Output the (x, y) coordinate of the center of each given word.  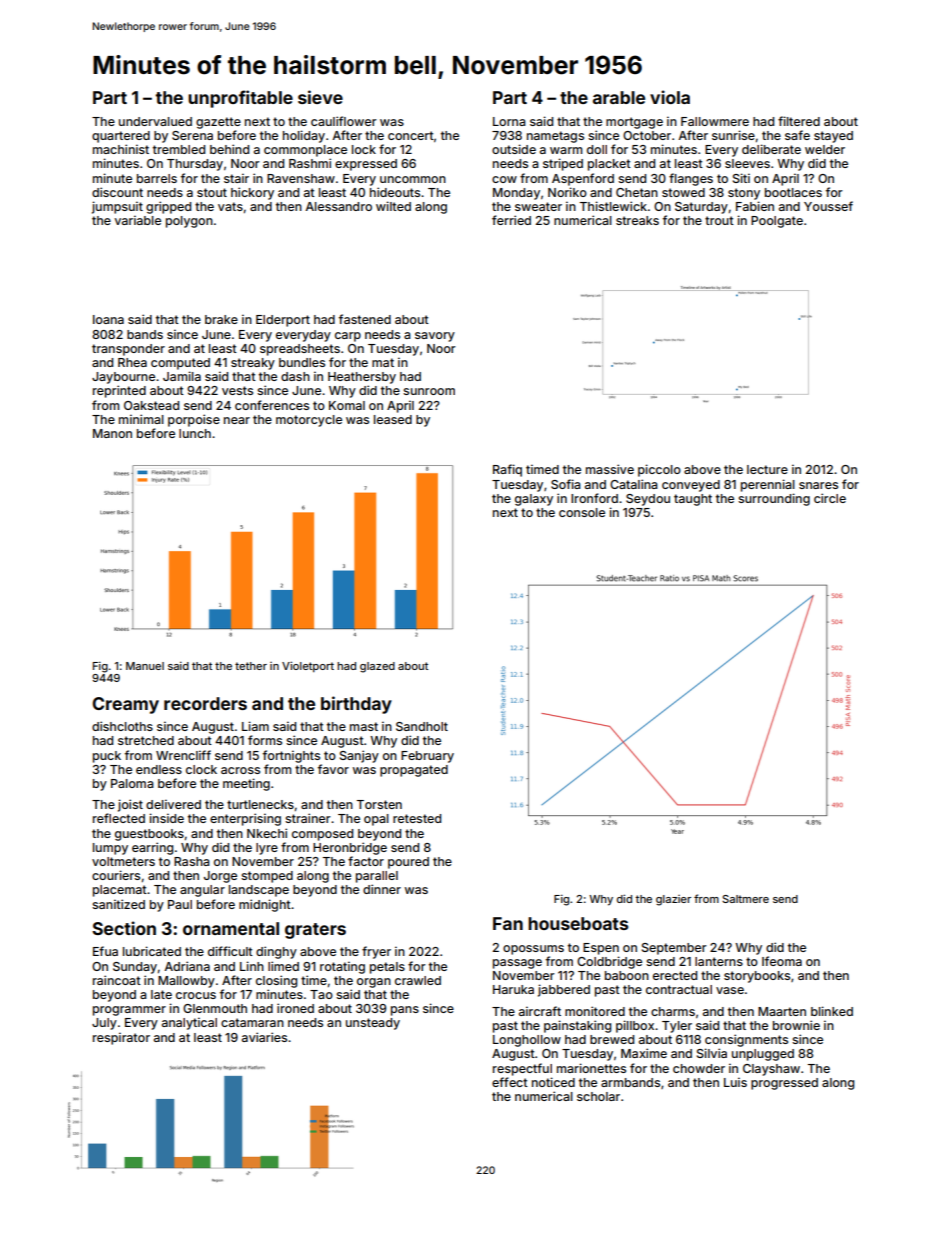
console (582, 512)
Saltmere (745, 899)
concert (411, 135)
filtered (799, 121)
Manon (112, 433)
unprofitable (240, 99)
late (161, 994)
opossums (533, 950)
